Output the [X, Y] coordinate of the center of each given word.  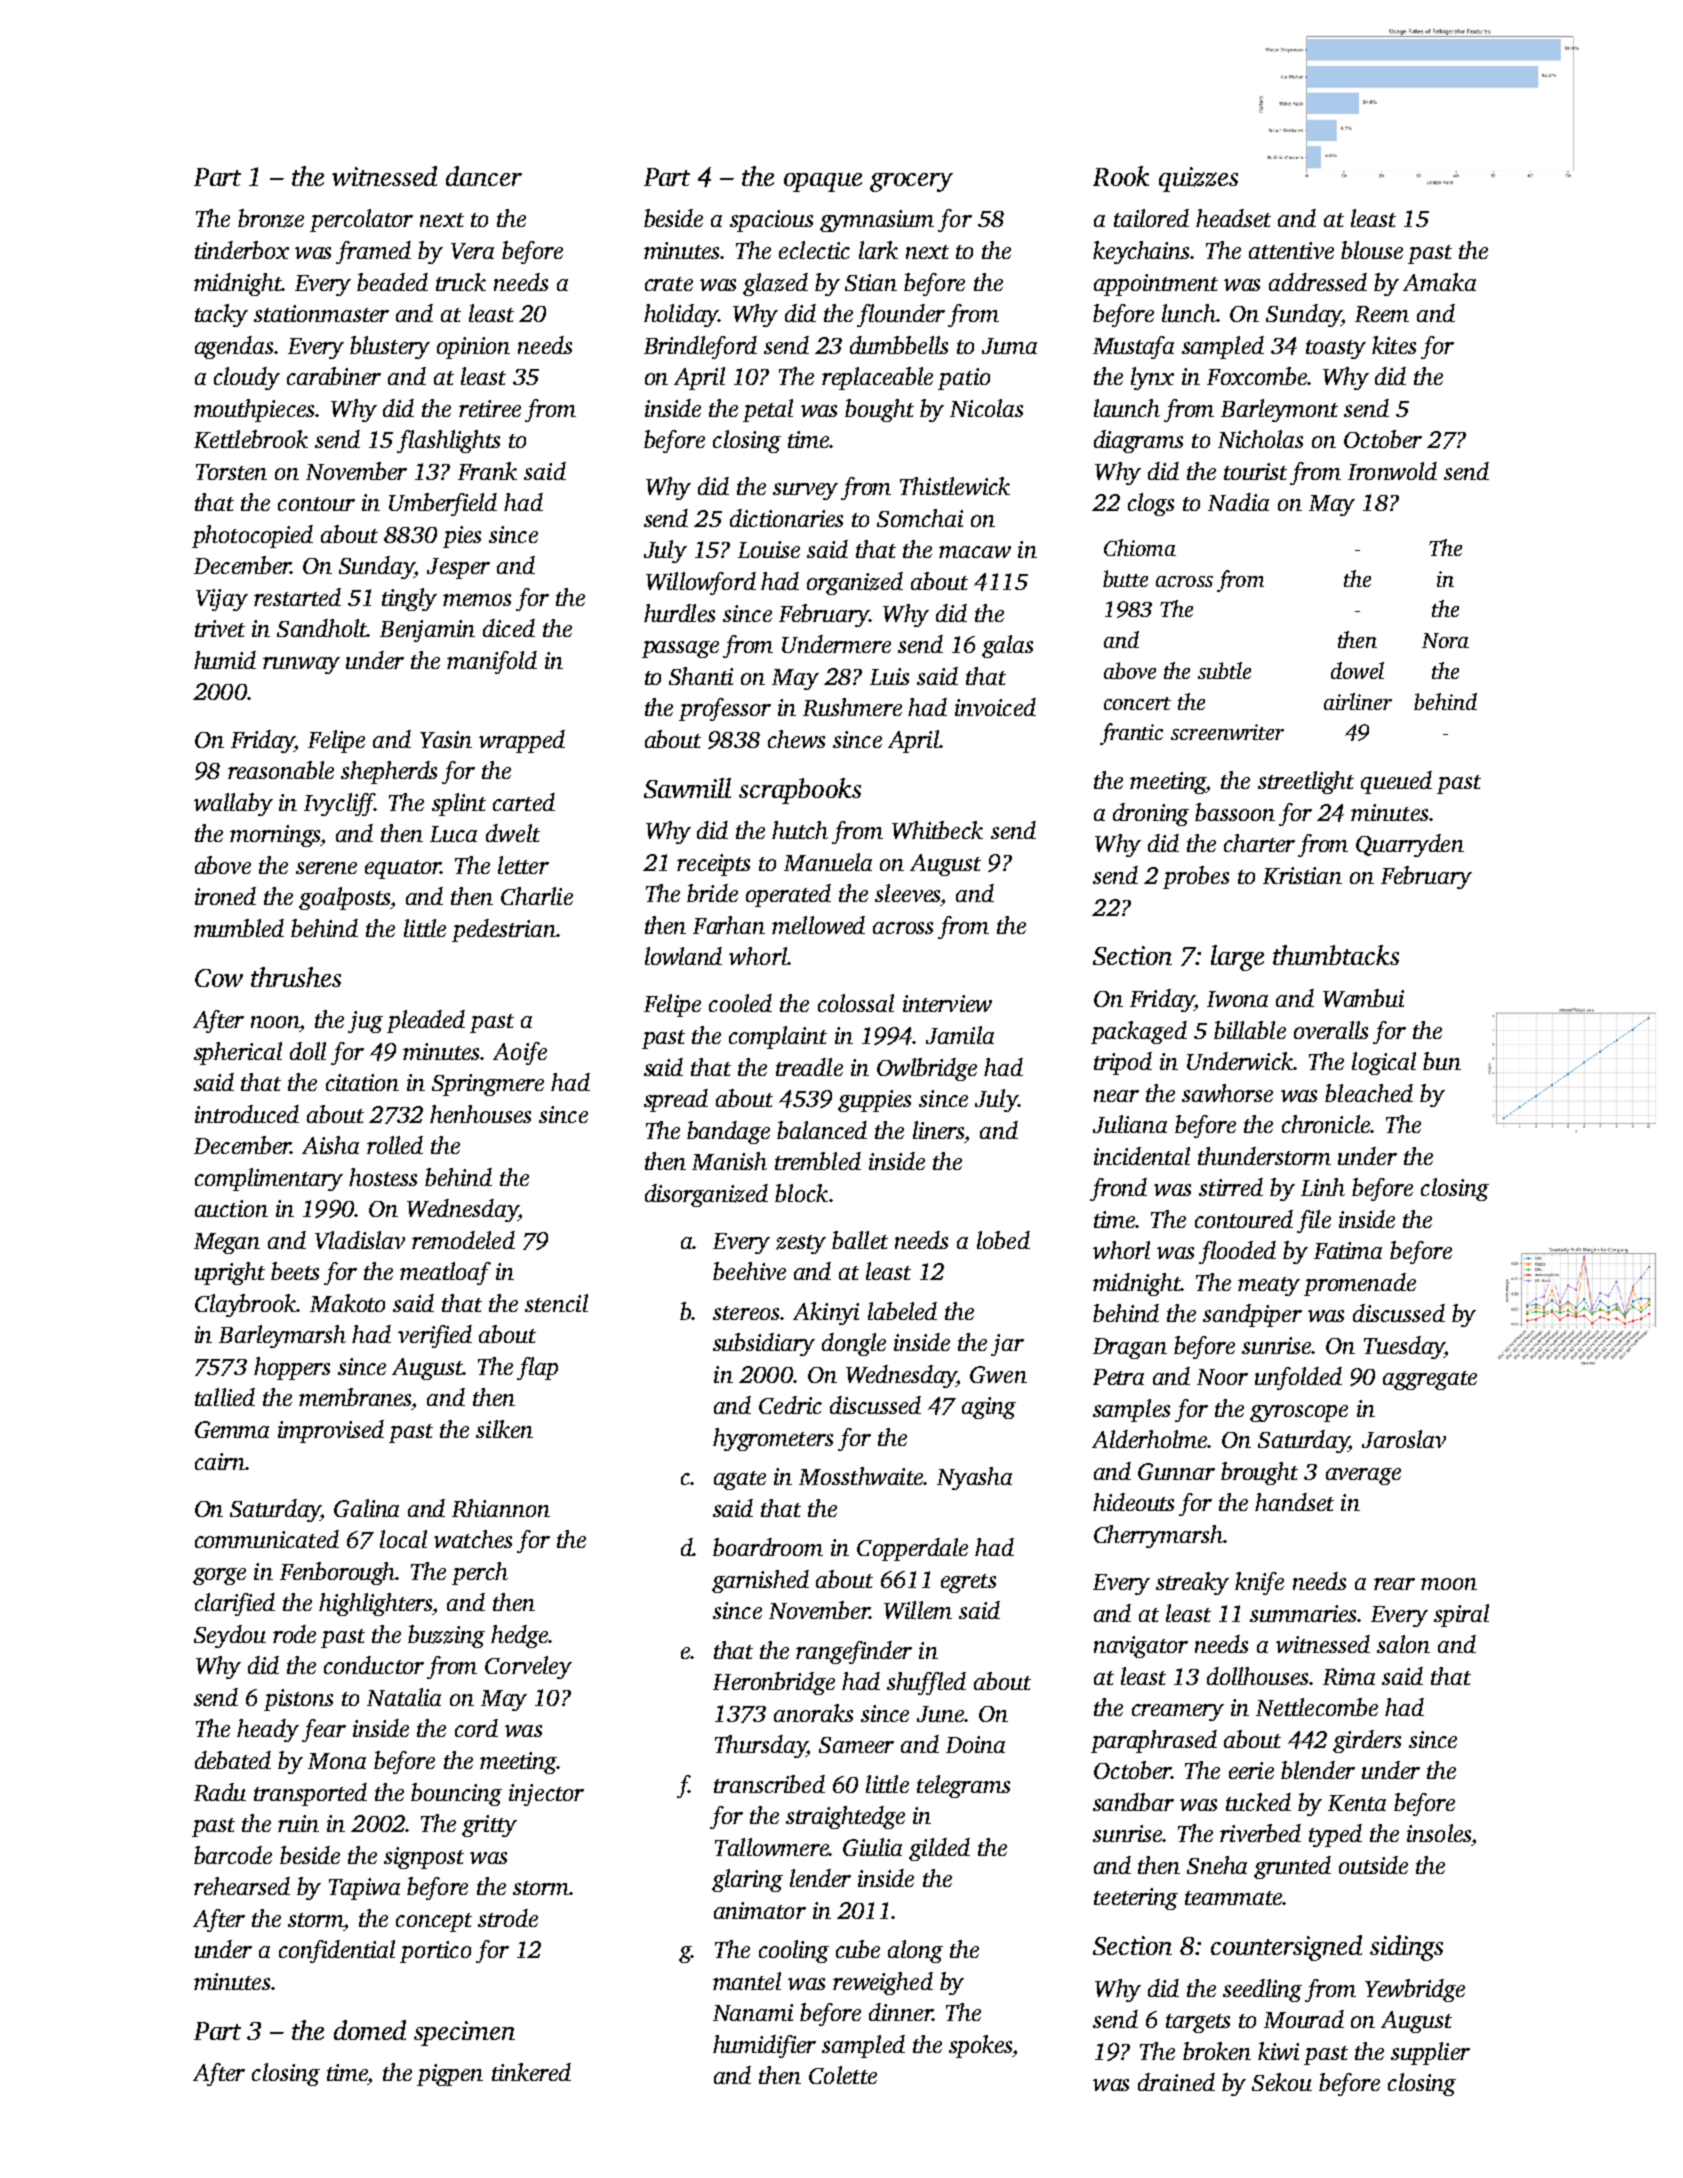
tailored [1151, 218]
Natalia [404, 1697]
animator [760, 1910]
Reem [1382, 314]
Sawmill [687, 788]
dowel [1357, 670]
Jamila [960, 1035]
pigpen [450, 2075]
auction [231, 1208]
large [1237, 958]
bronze [271, 218]
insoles [1439, 1833]
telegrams [963, 1786]
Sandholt [322, 628]
